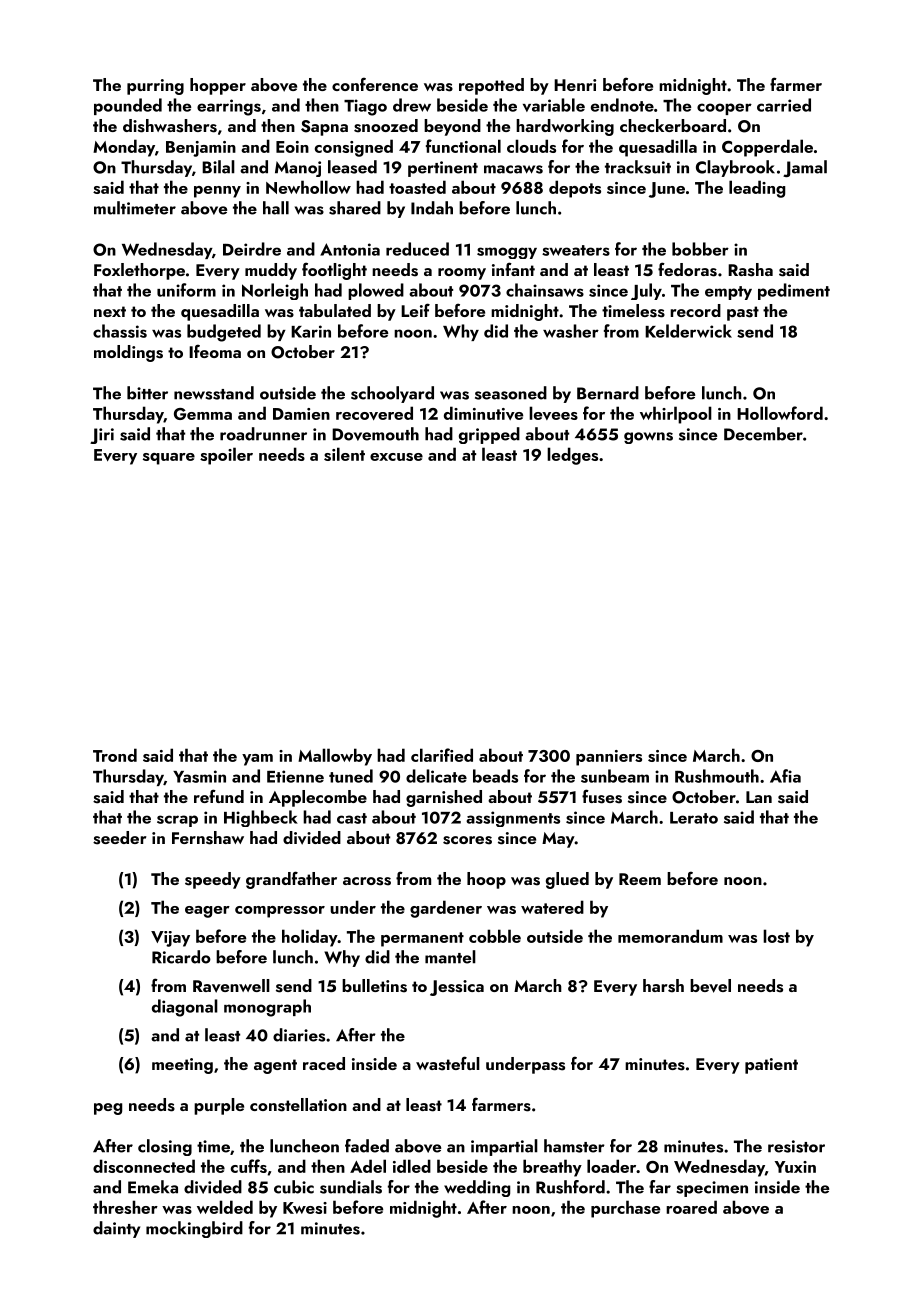 The image size is (924, 1308). Describe the element at coordinates (648, 438) in the page. I see `gowns` at that location.
